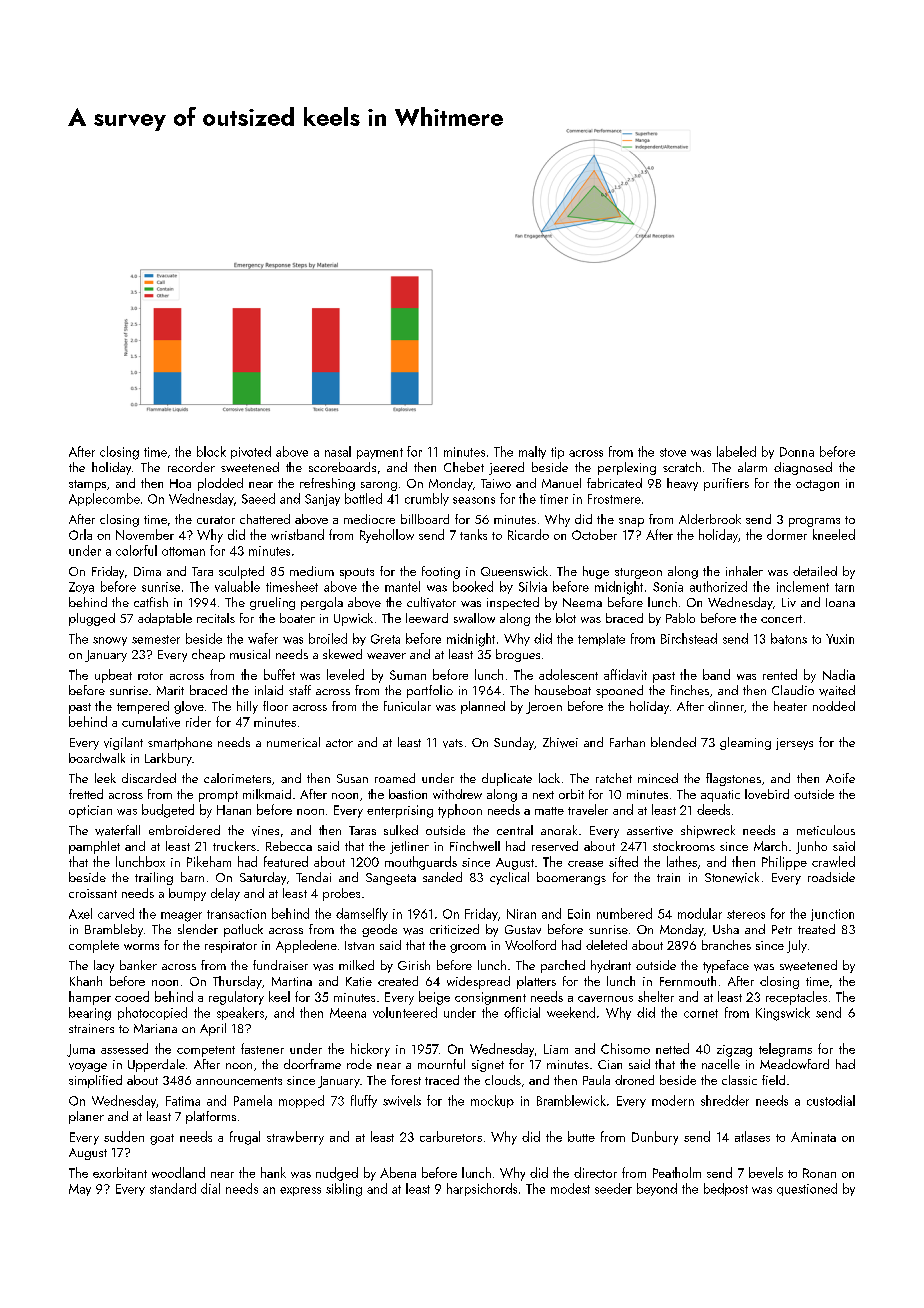  Describe the element at coordinates (104, 499) in the page. I see `Applecombe` at that location.
